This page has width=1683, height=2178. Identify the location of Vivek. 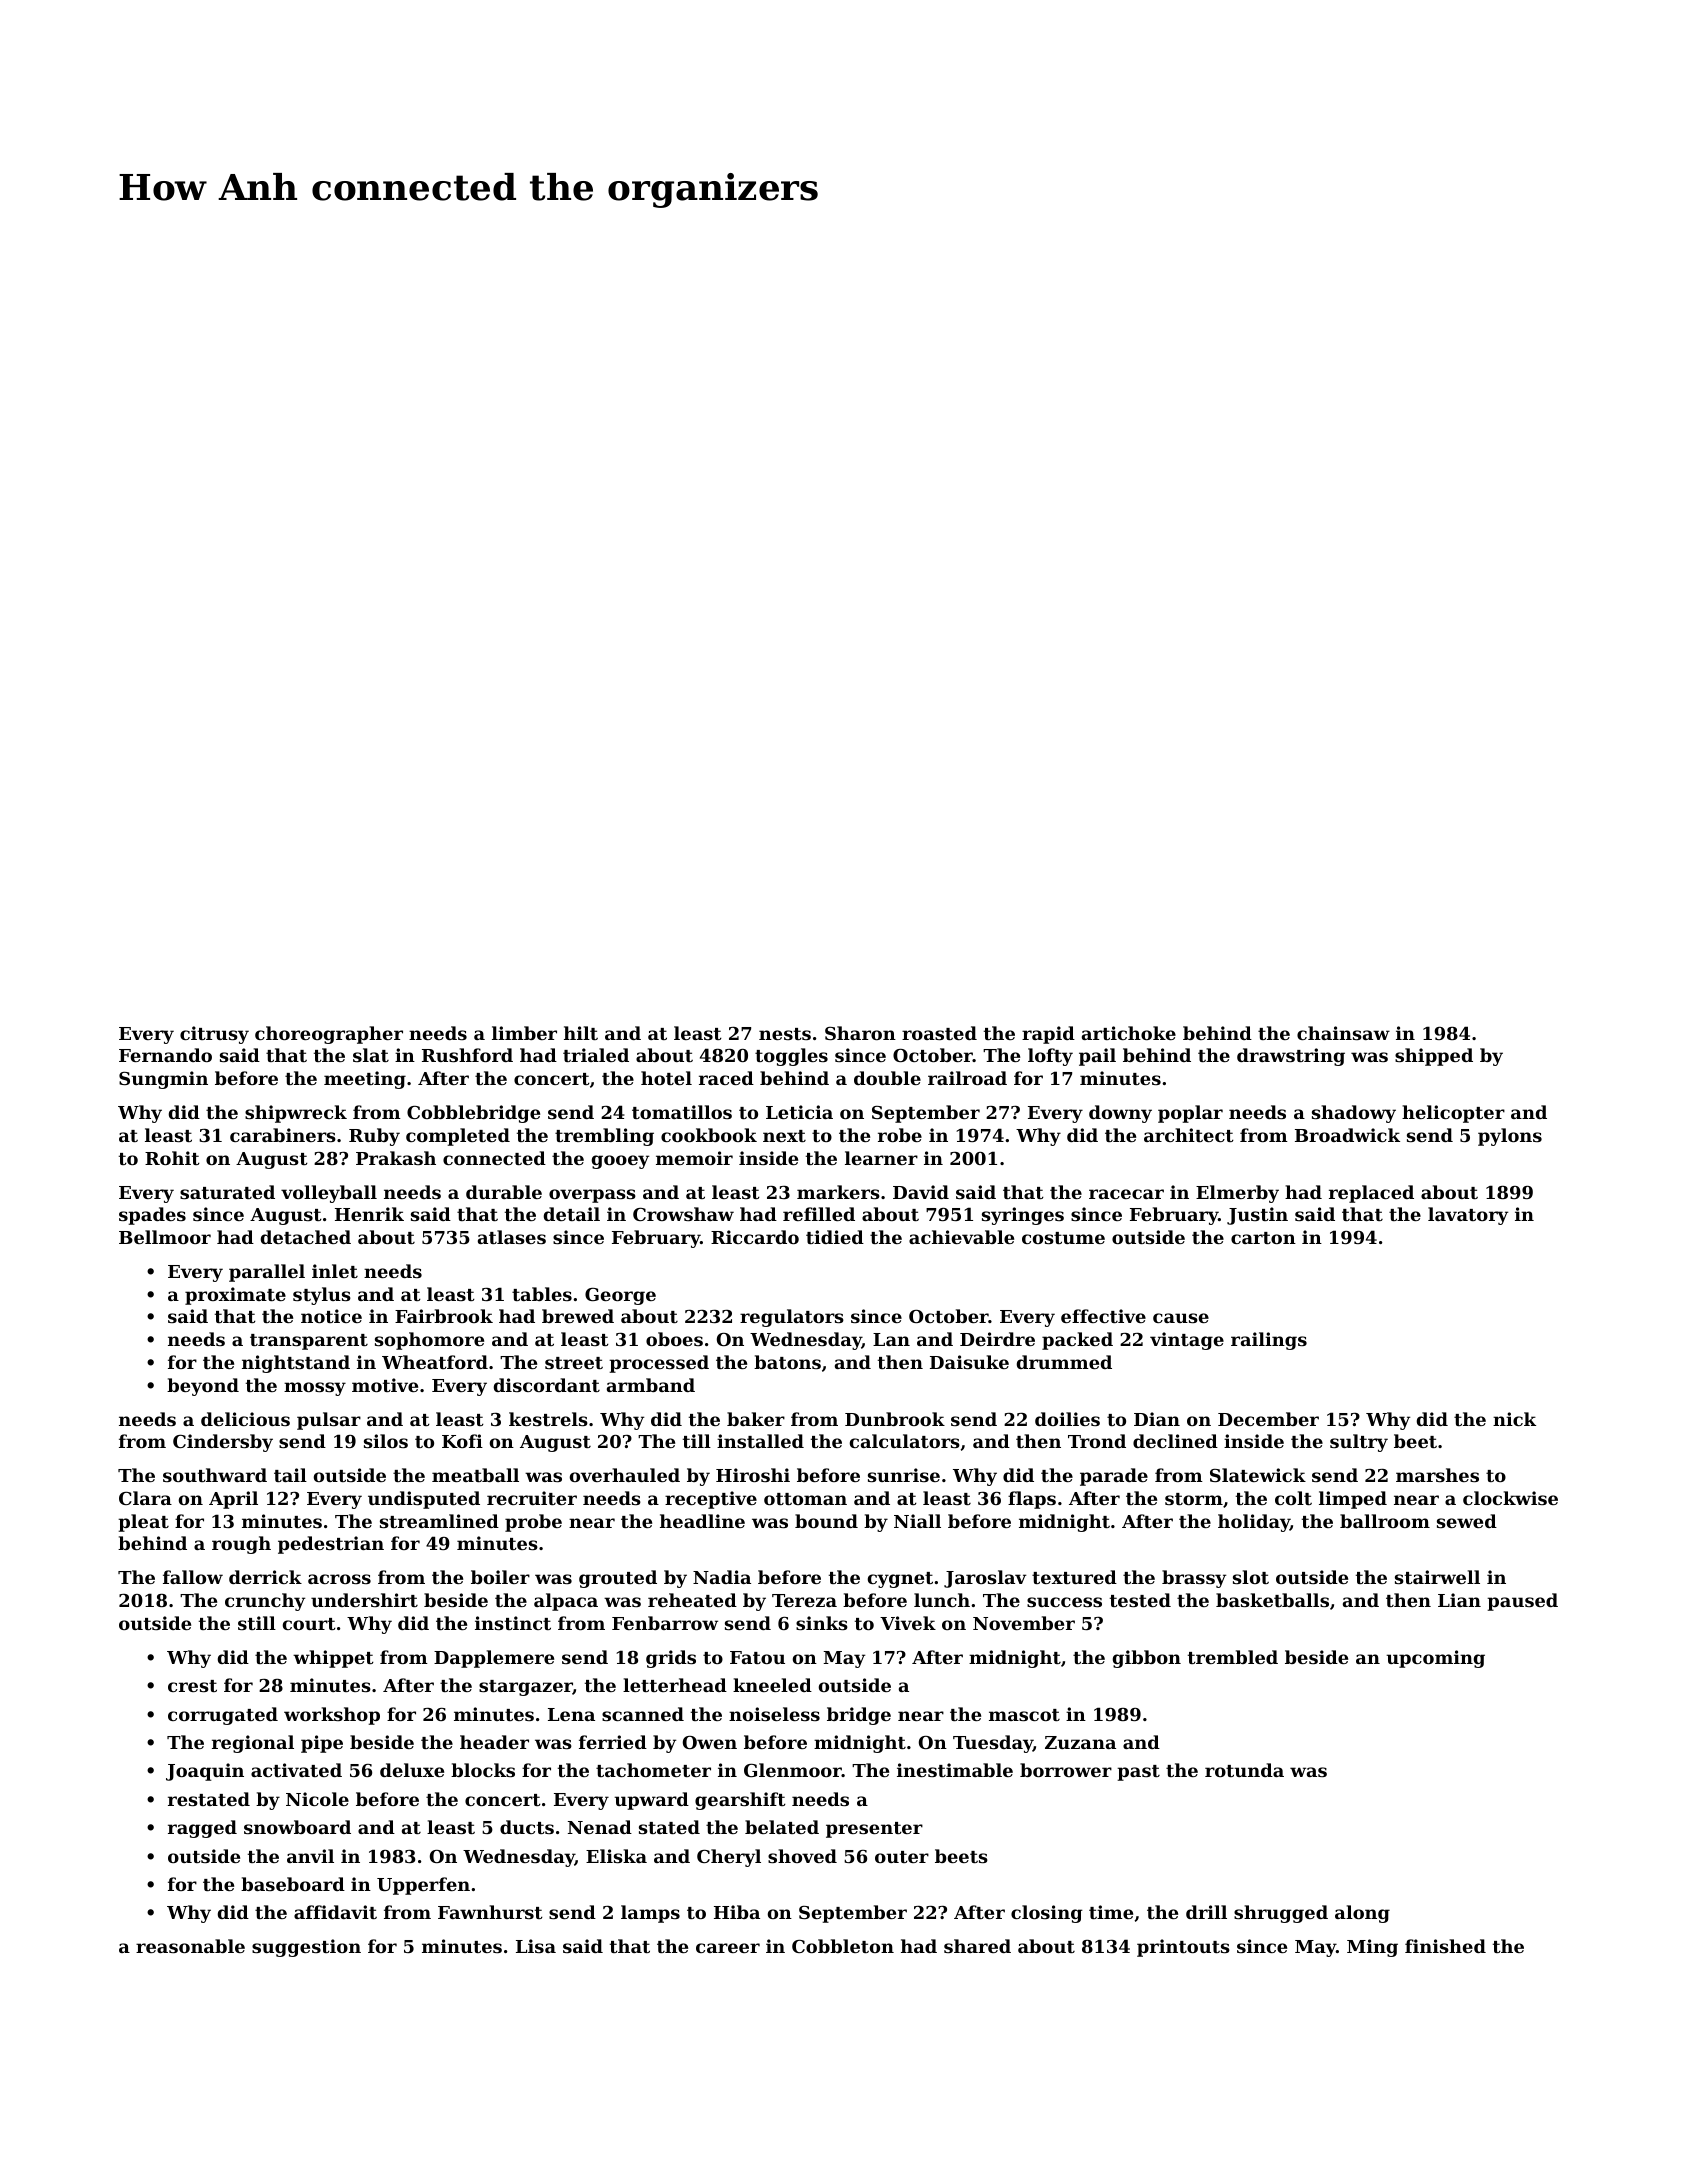
(908, 1623).
